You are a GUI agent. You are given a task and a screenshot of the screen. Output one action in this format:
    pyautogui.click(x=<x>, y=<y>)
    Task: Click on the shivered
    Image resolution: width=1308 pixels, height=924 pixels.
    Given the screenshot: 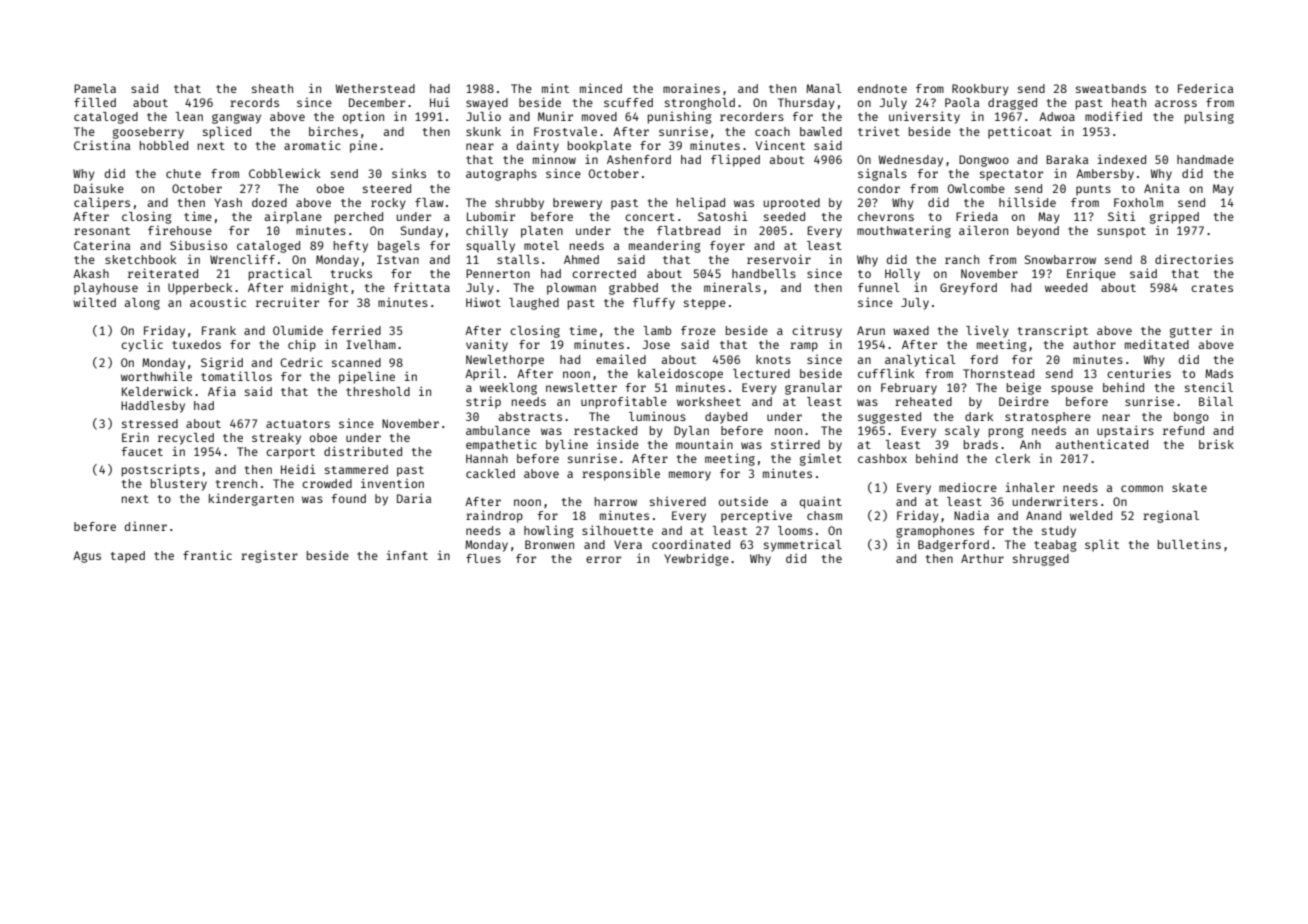 What is the action you would take?
    pyautogui.click(x=678, y=501)
